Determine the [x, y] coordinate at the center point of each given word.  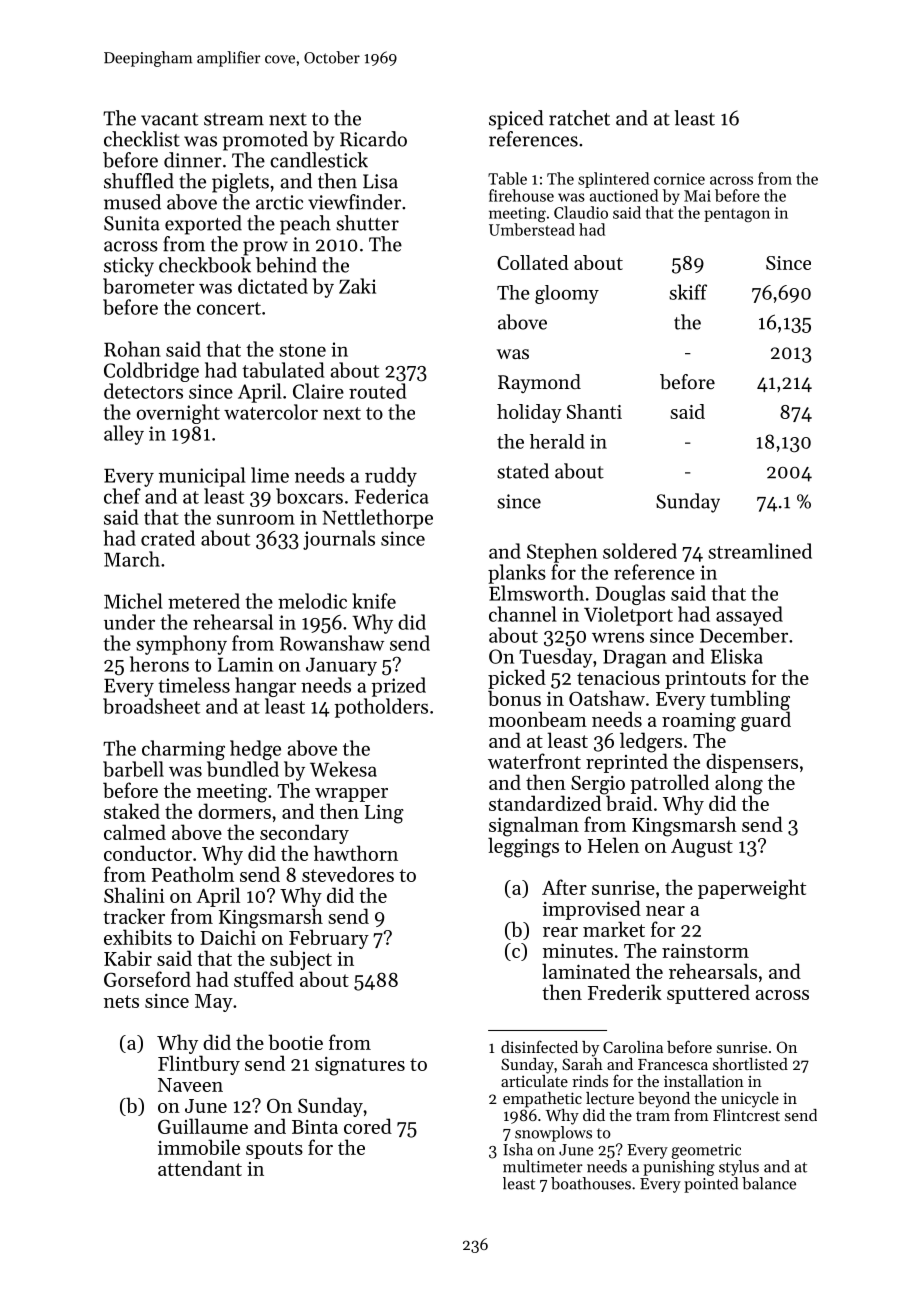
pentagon [737, 215]
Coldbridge [151, 372]
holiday [529, 413]
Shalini [134, 895]
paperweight [752, 889]
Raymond [539, 383]
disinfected [539, 1046]
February [329, 939]
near [665, 911]
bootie [295, 1042]
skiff [688, 292]
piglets [240, 183]
